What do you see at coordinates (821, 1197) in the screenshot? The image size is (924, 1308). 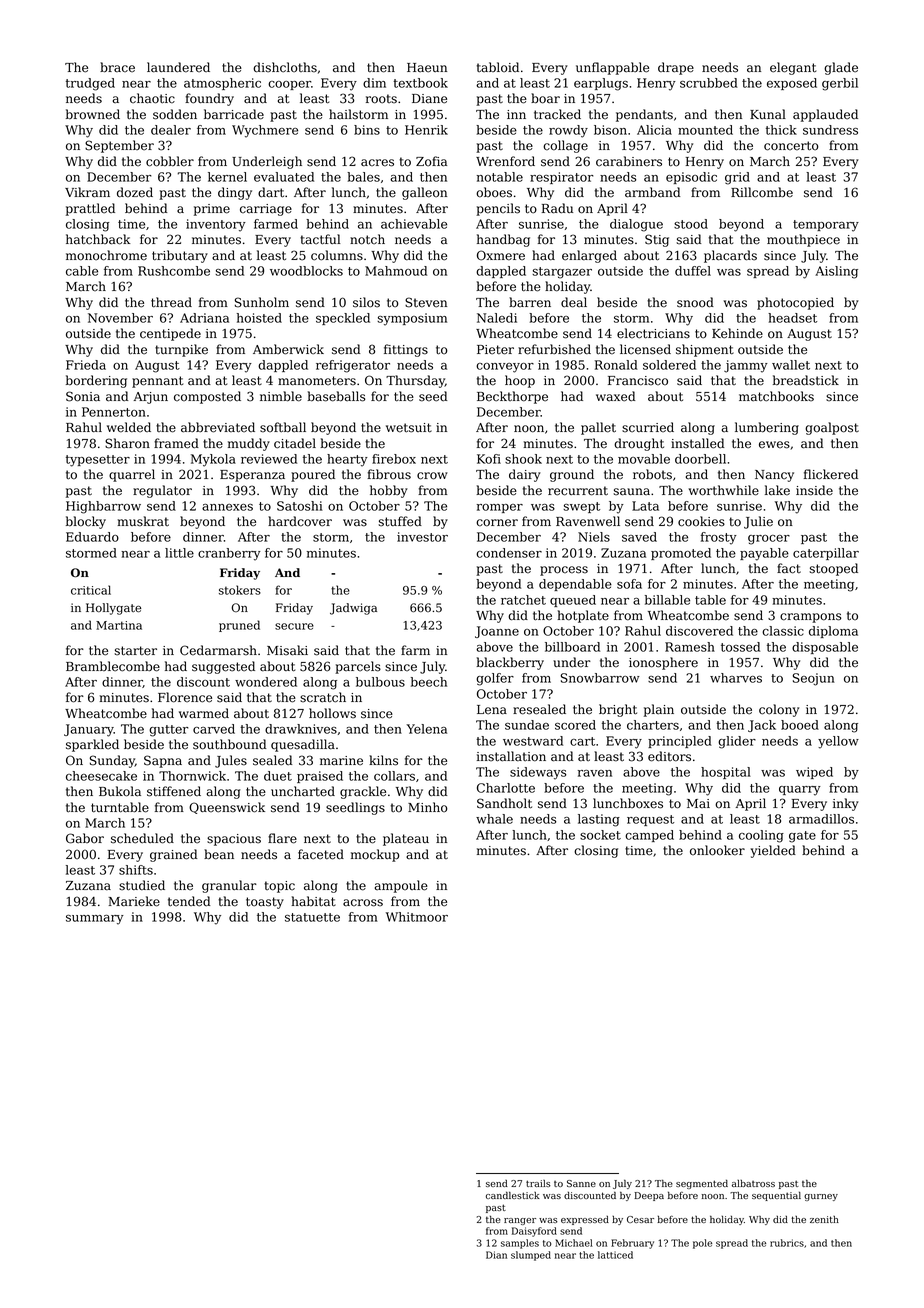 I see `gurney` at bounding box center [821, 1197].
